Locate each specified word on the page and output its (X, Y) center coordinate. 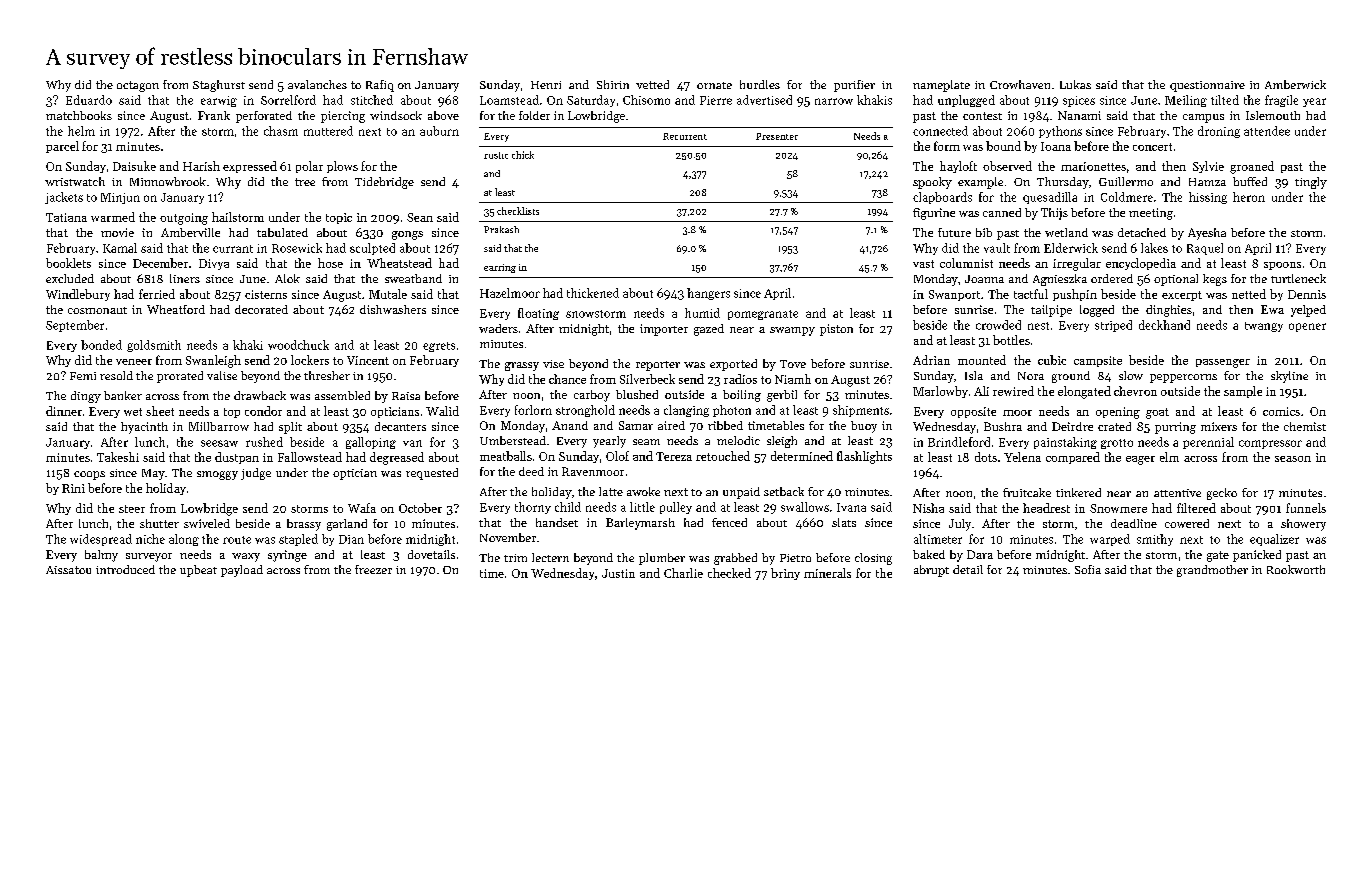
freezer (373, 569)
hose (330, 263)
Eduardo (89, 100)
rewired (1013, 391)
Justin (618, 573)
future (954, 232)
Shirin (613, 84)
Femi (83, 376)
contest (982, 116)
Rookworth (1296, 569)
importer (664, 330)
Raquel (1205, 249)
